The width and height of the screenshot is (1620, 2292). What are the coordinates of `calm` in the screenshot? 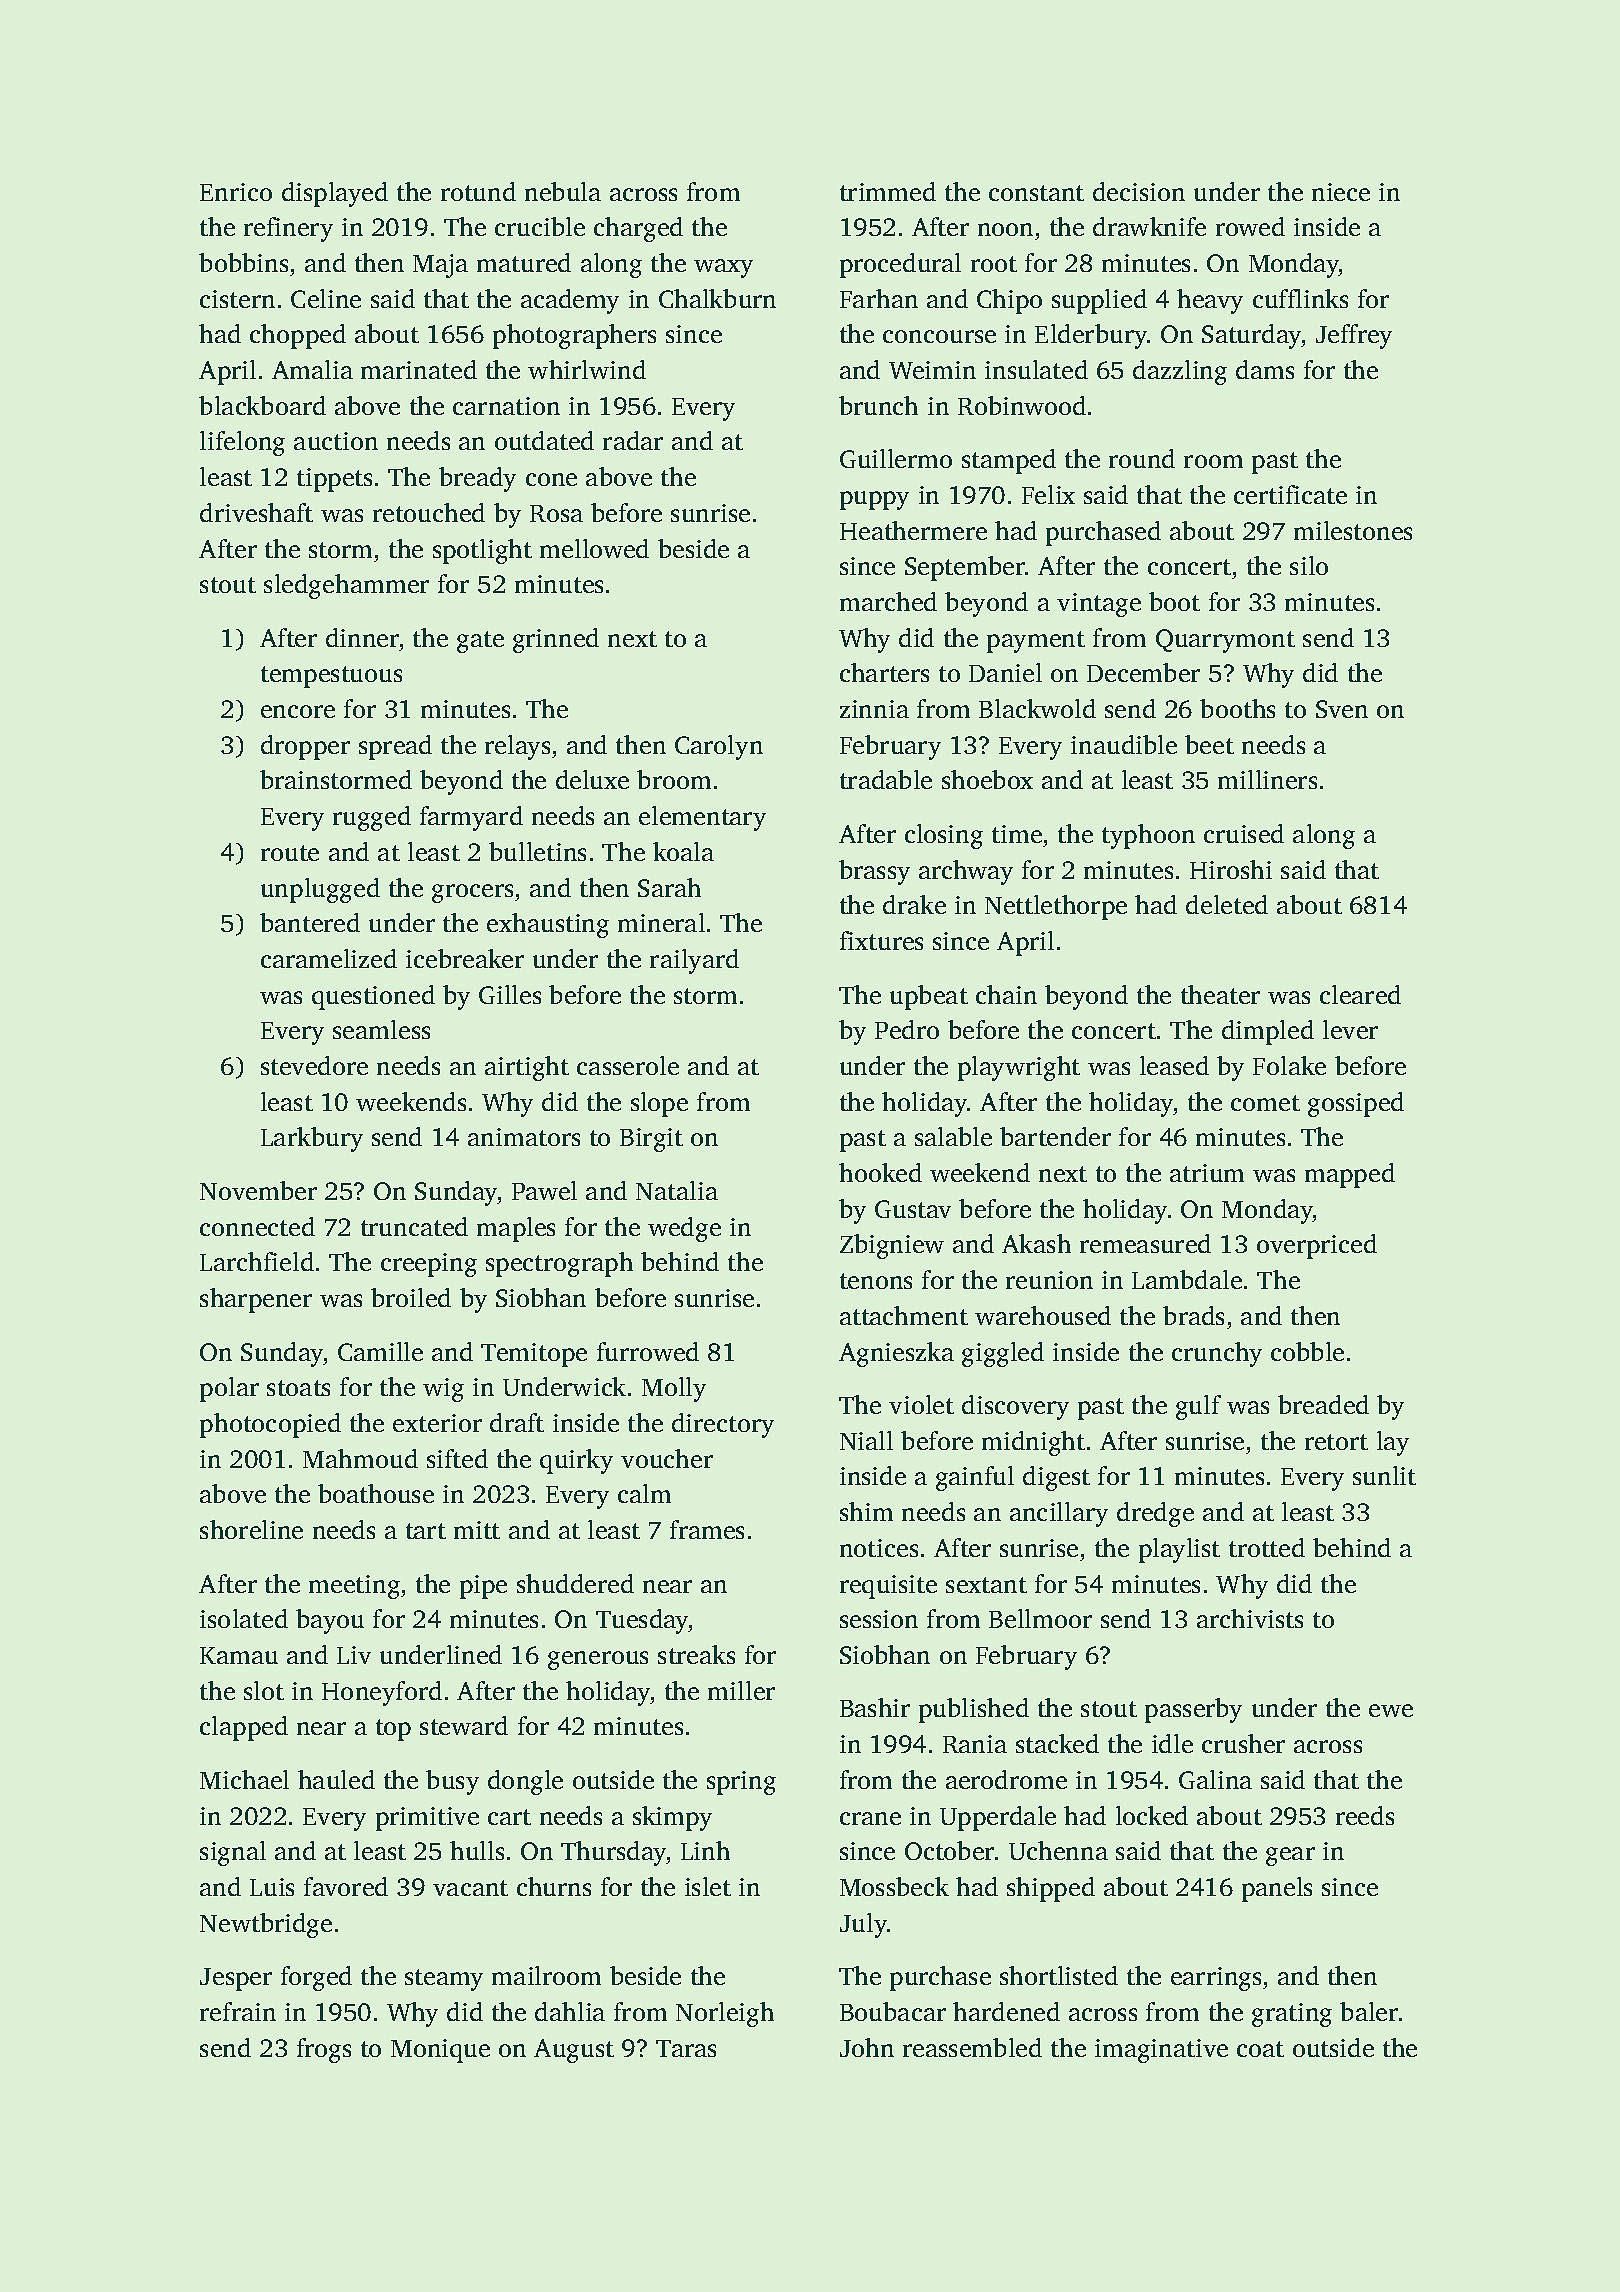 It's located at (644, 1493).
